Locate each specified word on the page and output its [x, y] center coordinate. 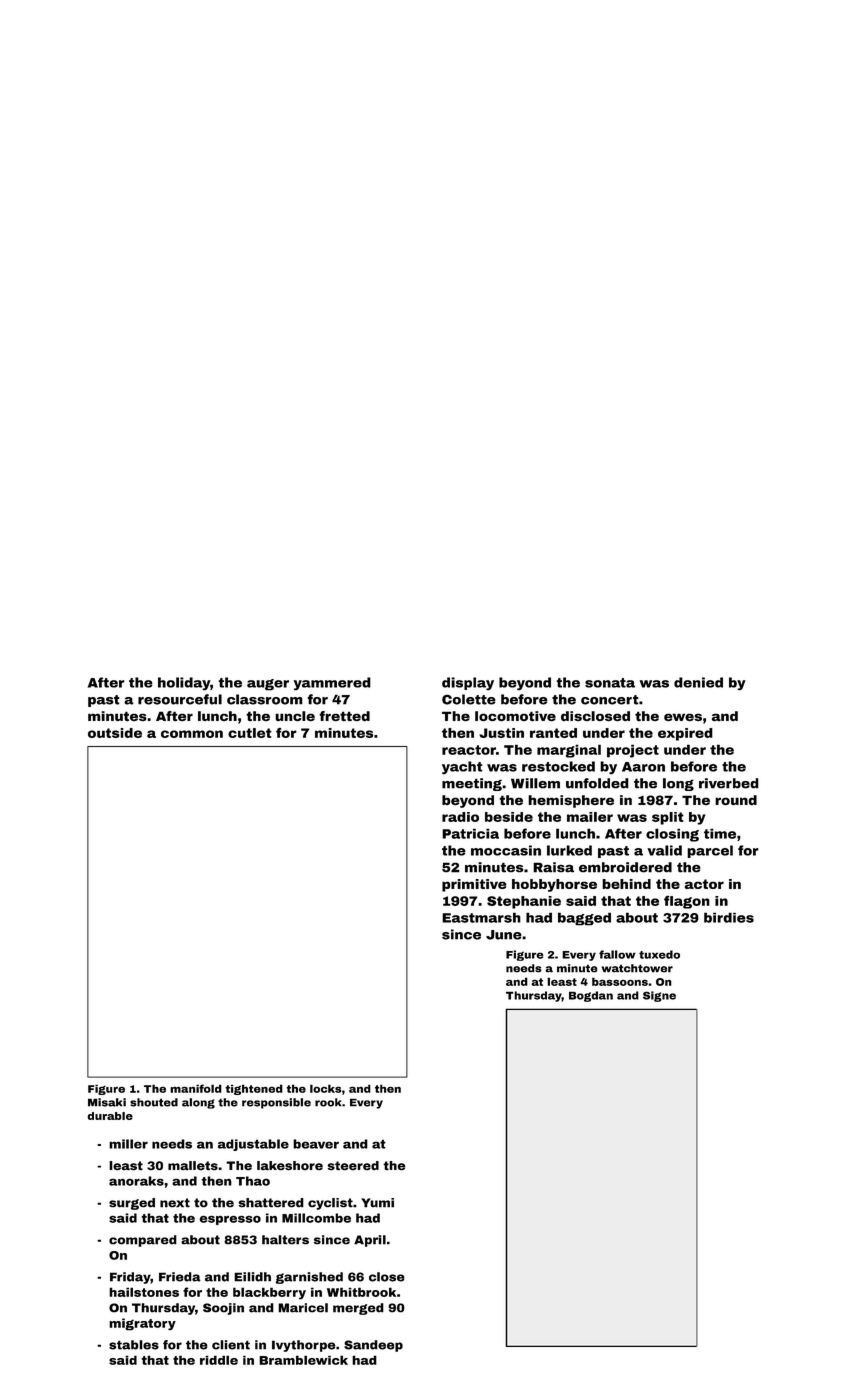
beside [509, 817]
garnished [309, 1278]
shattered [271, 1203]
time [720, 834]
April [370, 1241]
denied [698, 682]
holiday [184, 683]
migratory [142, 1324]
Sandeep [373, 1346]
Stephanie [524, 902]
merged [358, 1309]
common [192, 734]
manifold [196, 1088]
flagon [687, 902]
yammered [332, 683]
